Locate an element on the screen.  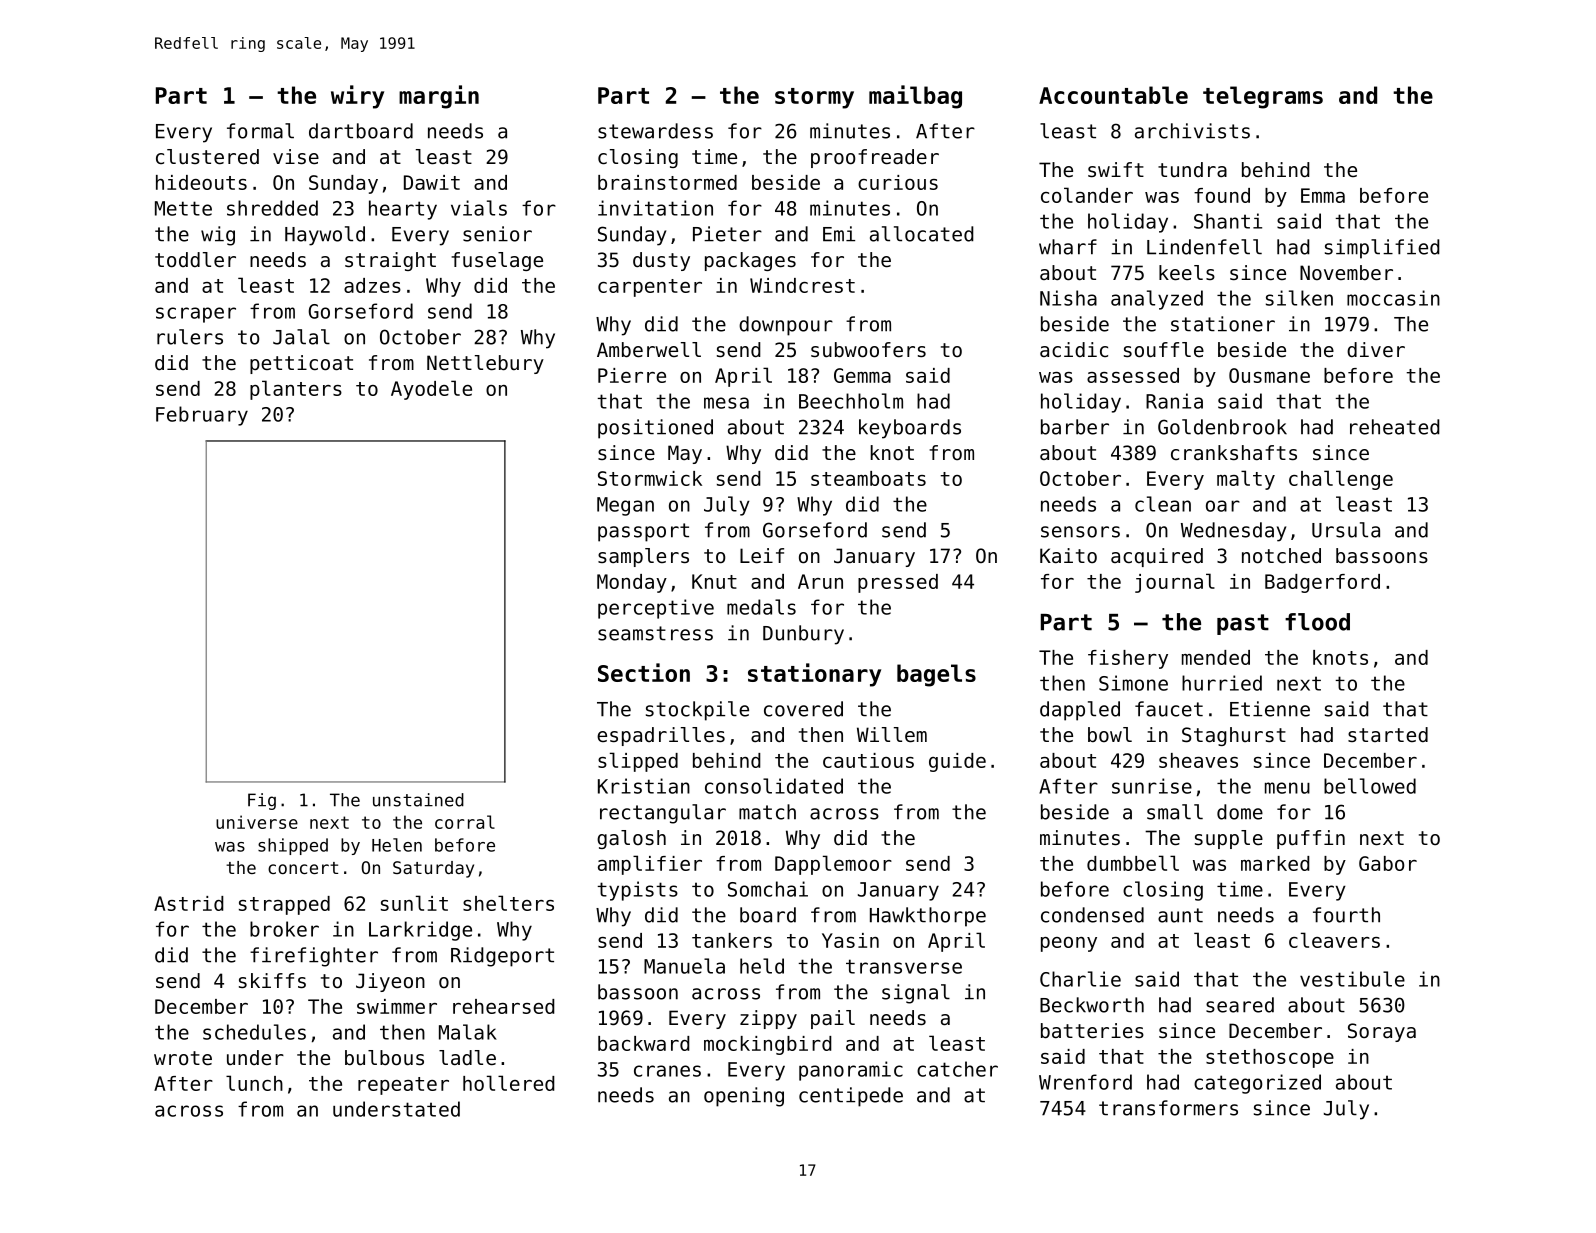
Helen is located at coordinates (397, 845).
